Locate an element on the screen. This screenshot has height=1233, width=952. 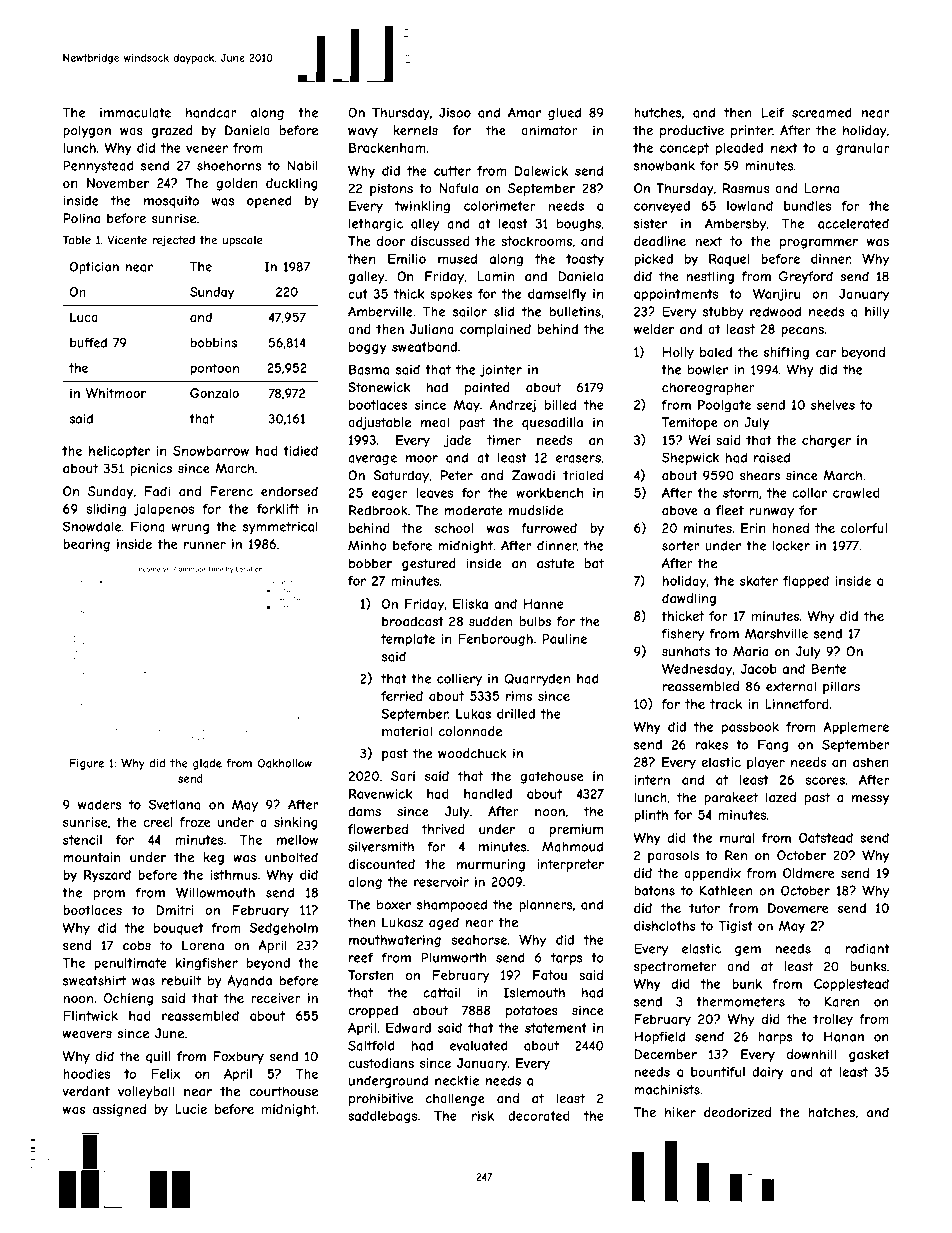
Bente is located at coordinates (829, 669).
